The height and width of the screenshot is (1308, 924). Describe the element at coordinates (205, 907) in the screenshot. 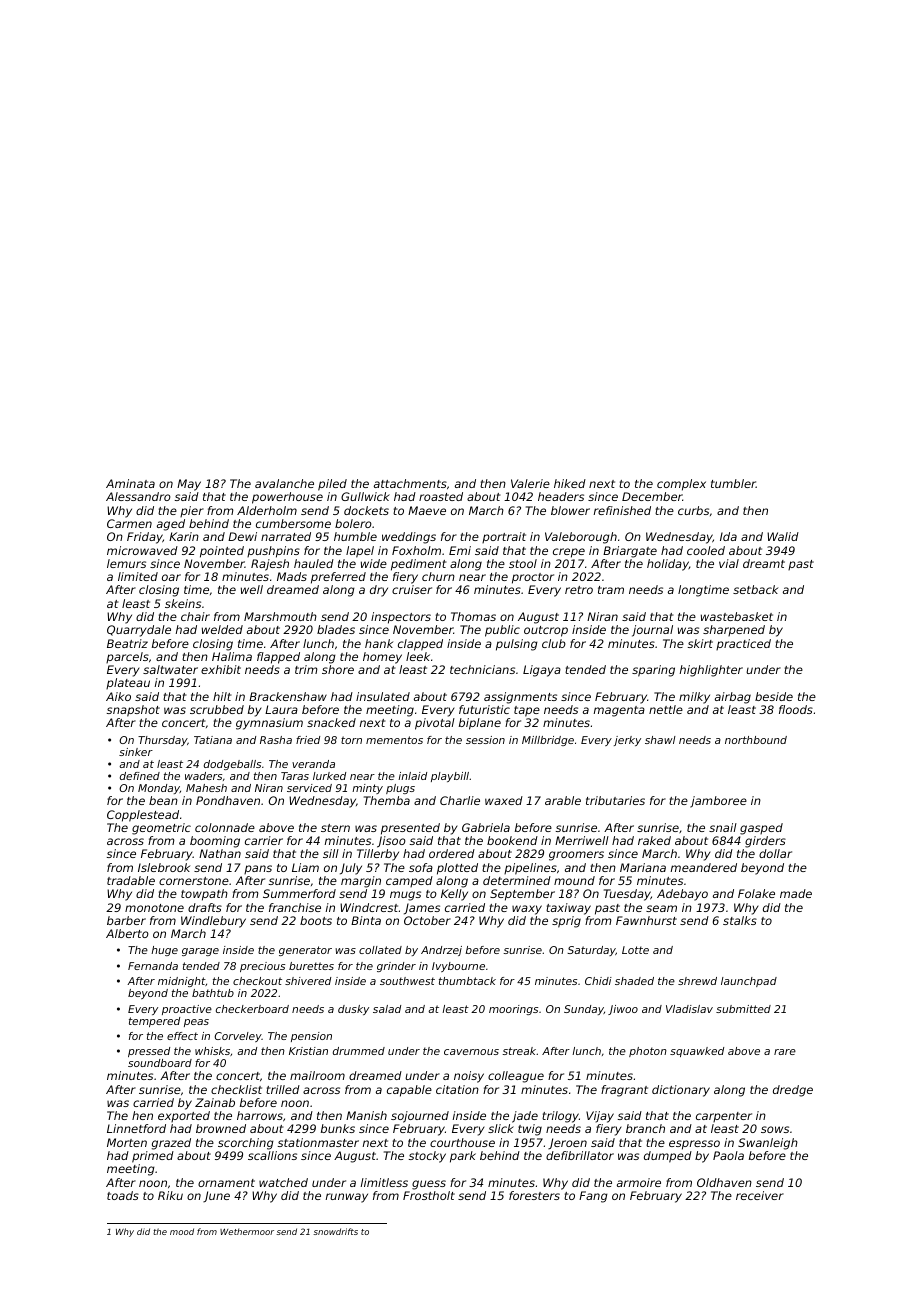

I see `drafts` at that location.
